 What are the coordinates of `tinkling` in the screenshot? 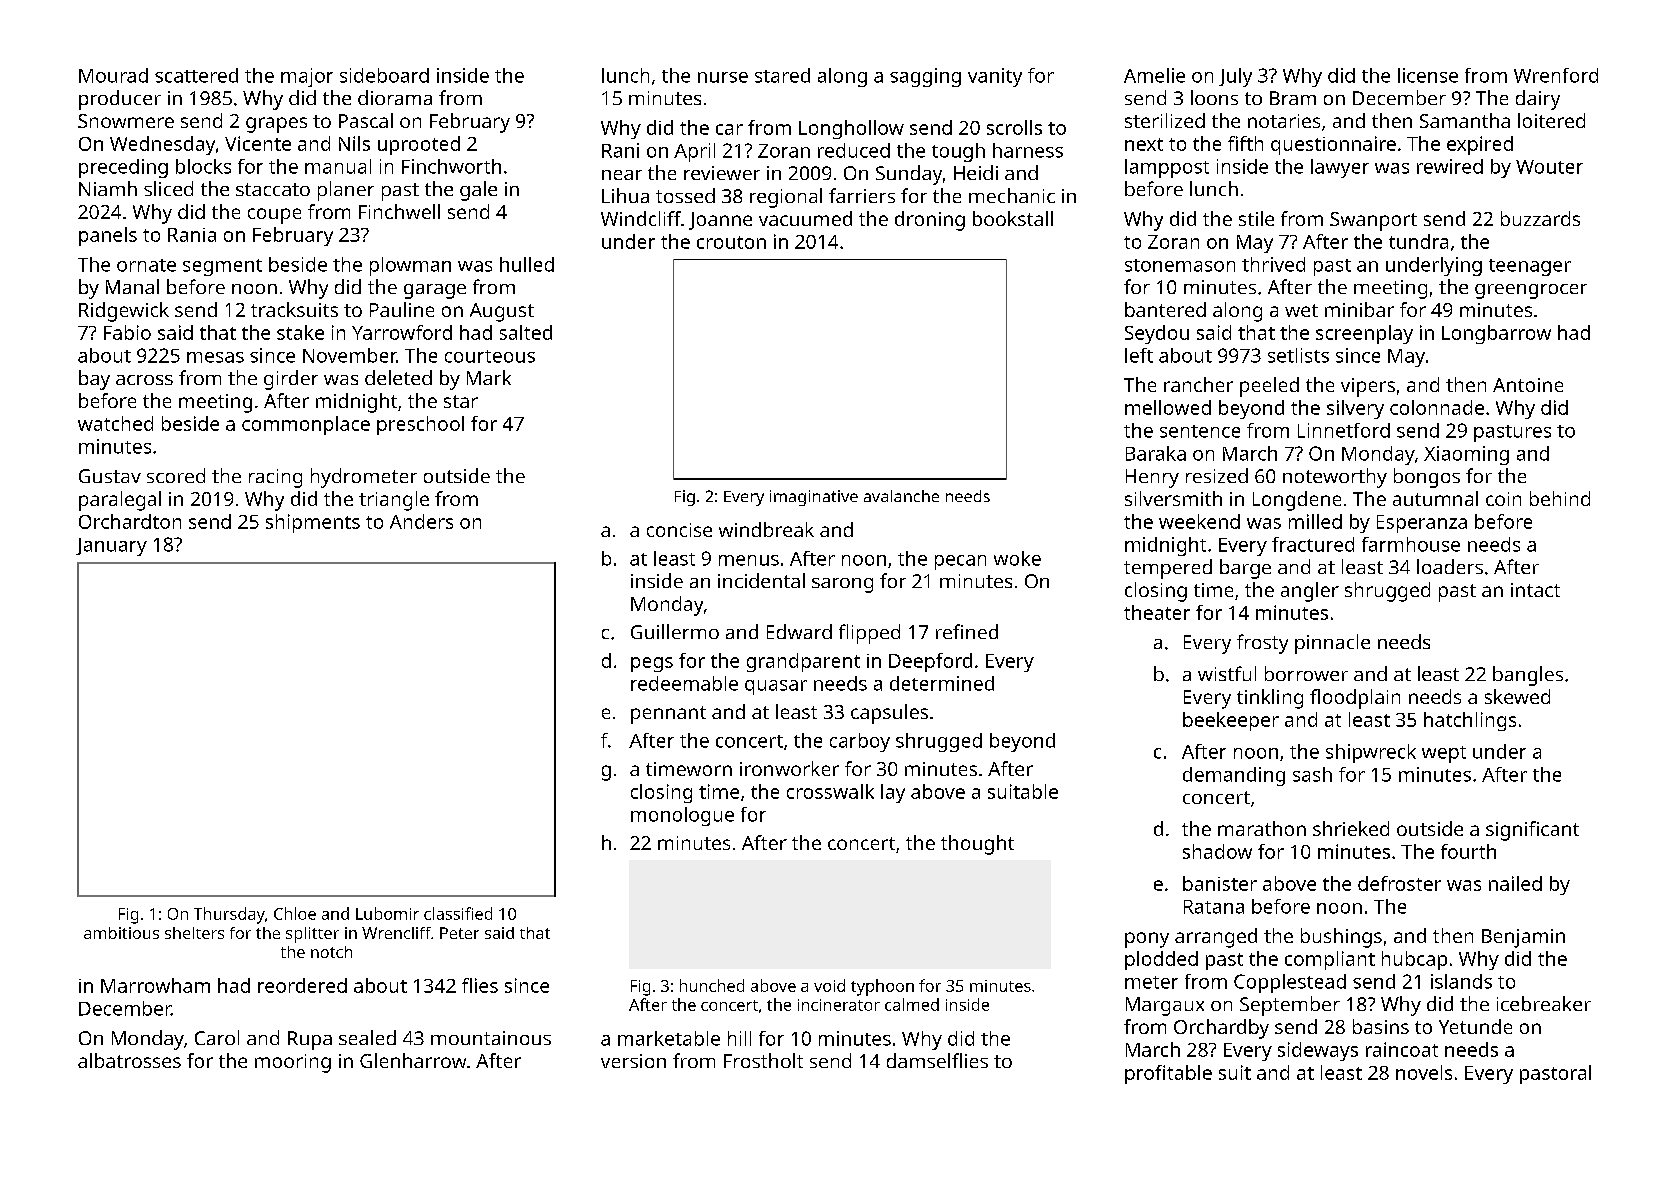 It's located at (1270, 699).
